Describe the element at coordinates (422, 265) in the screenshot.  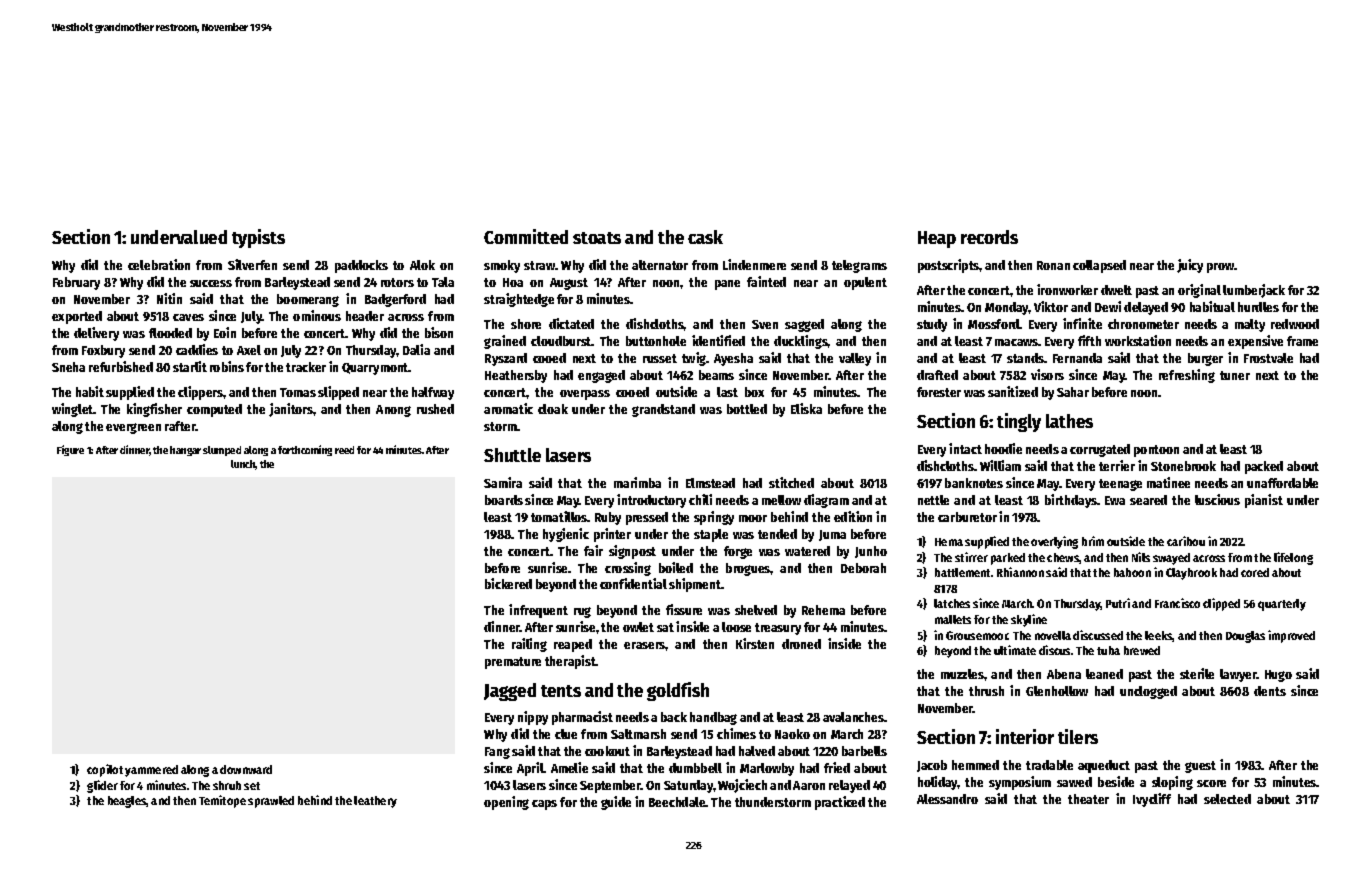
I see `Alok` at that location.
